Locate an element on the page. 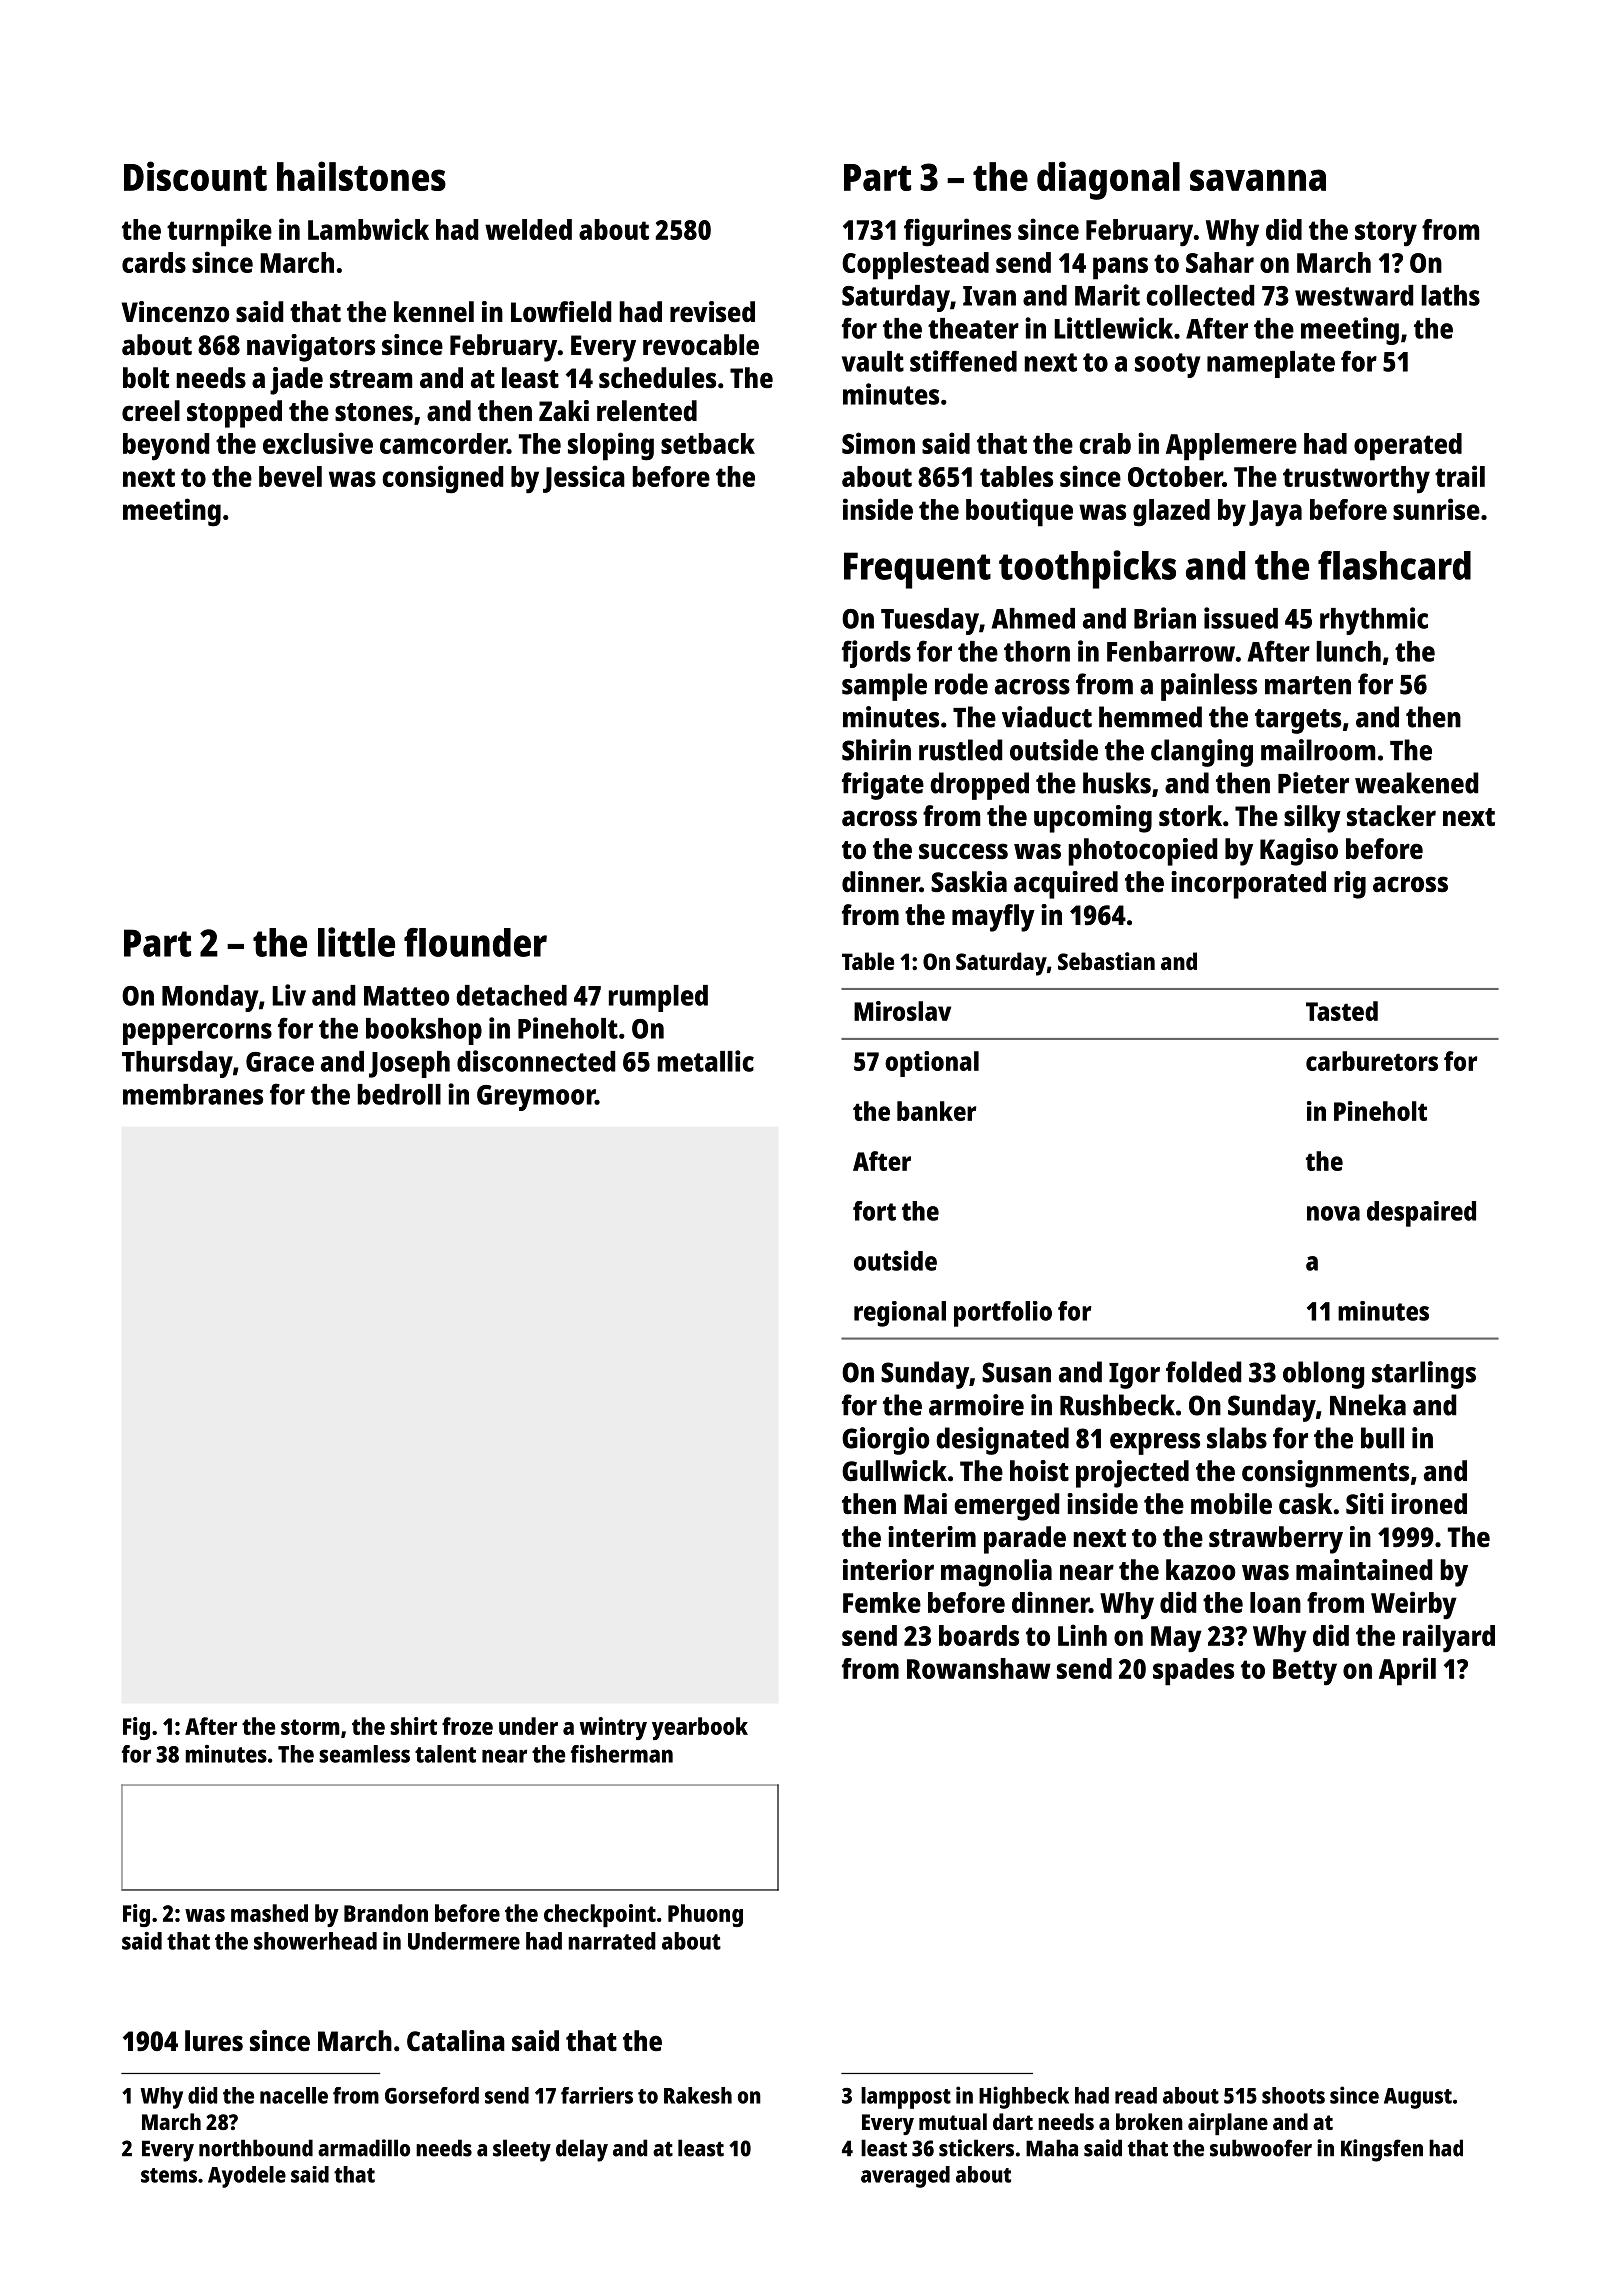  glazed is located at coordinates (1171, 513).
